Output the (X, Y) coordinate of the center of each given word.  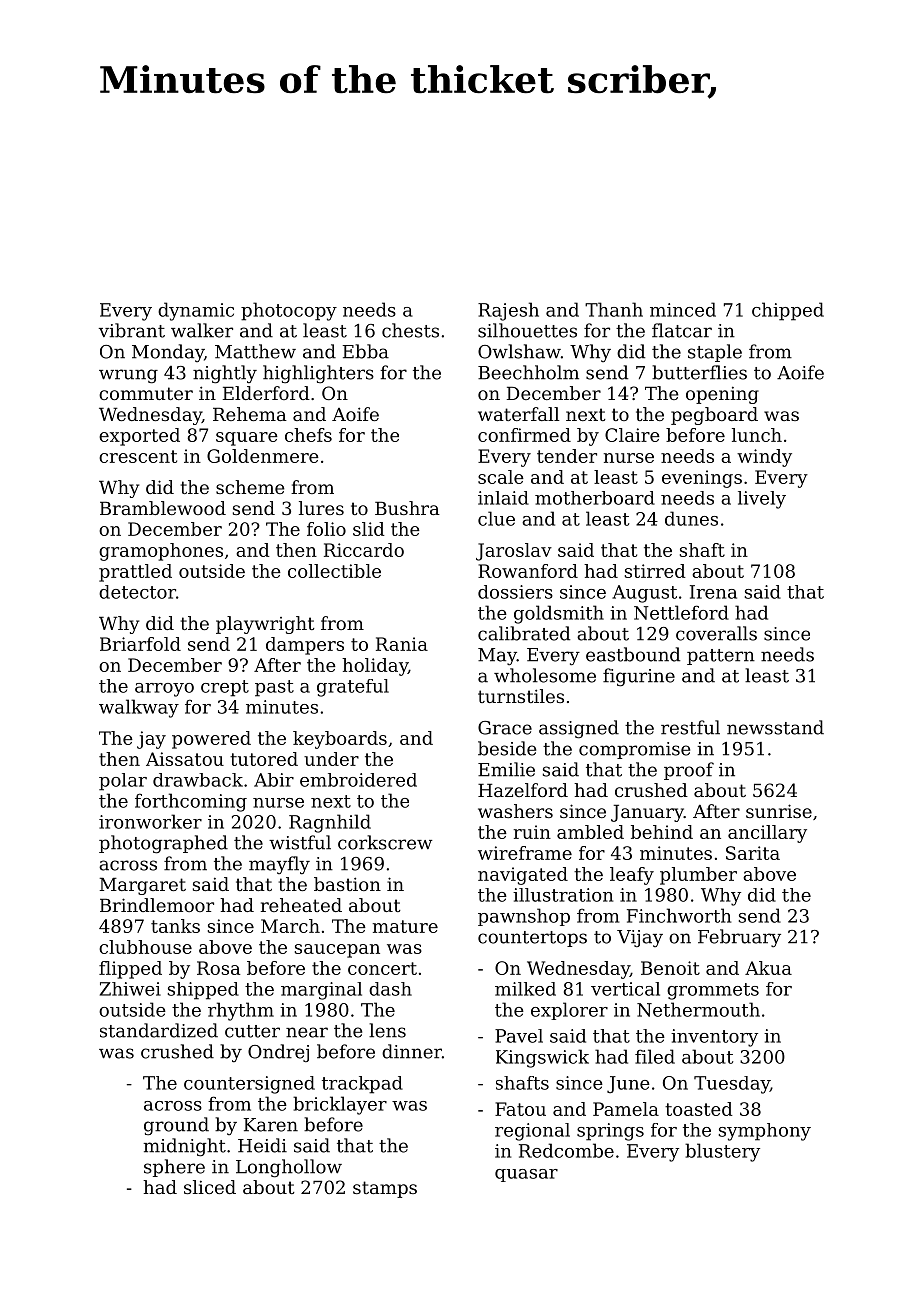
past (274, 688)
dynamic (196, 311)
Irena (713, 592)
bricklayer (340, 1105)
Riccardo (364, 550)
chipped (788, 311)
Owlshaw (519, 351)
